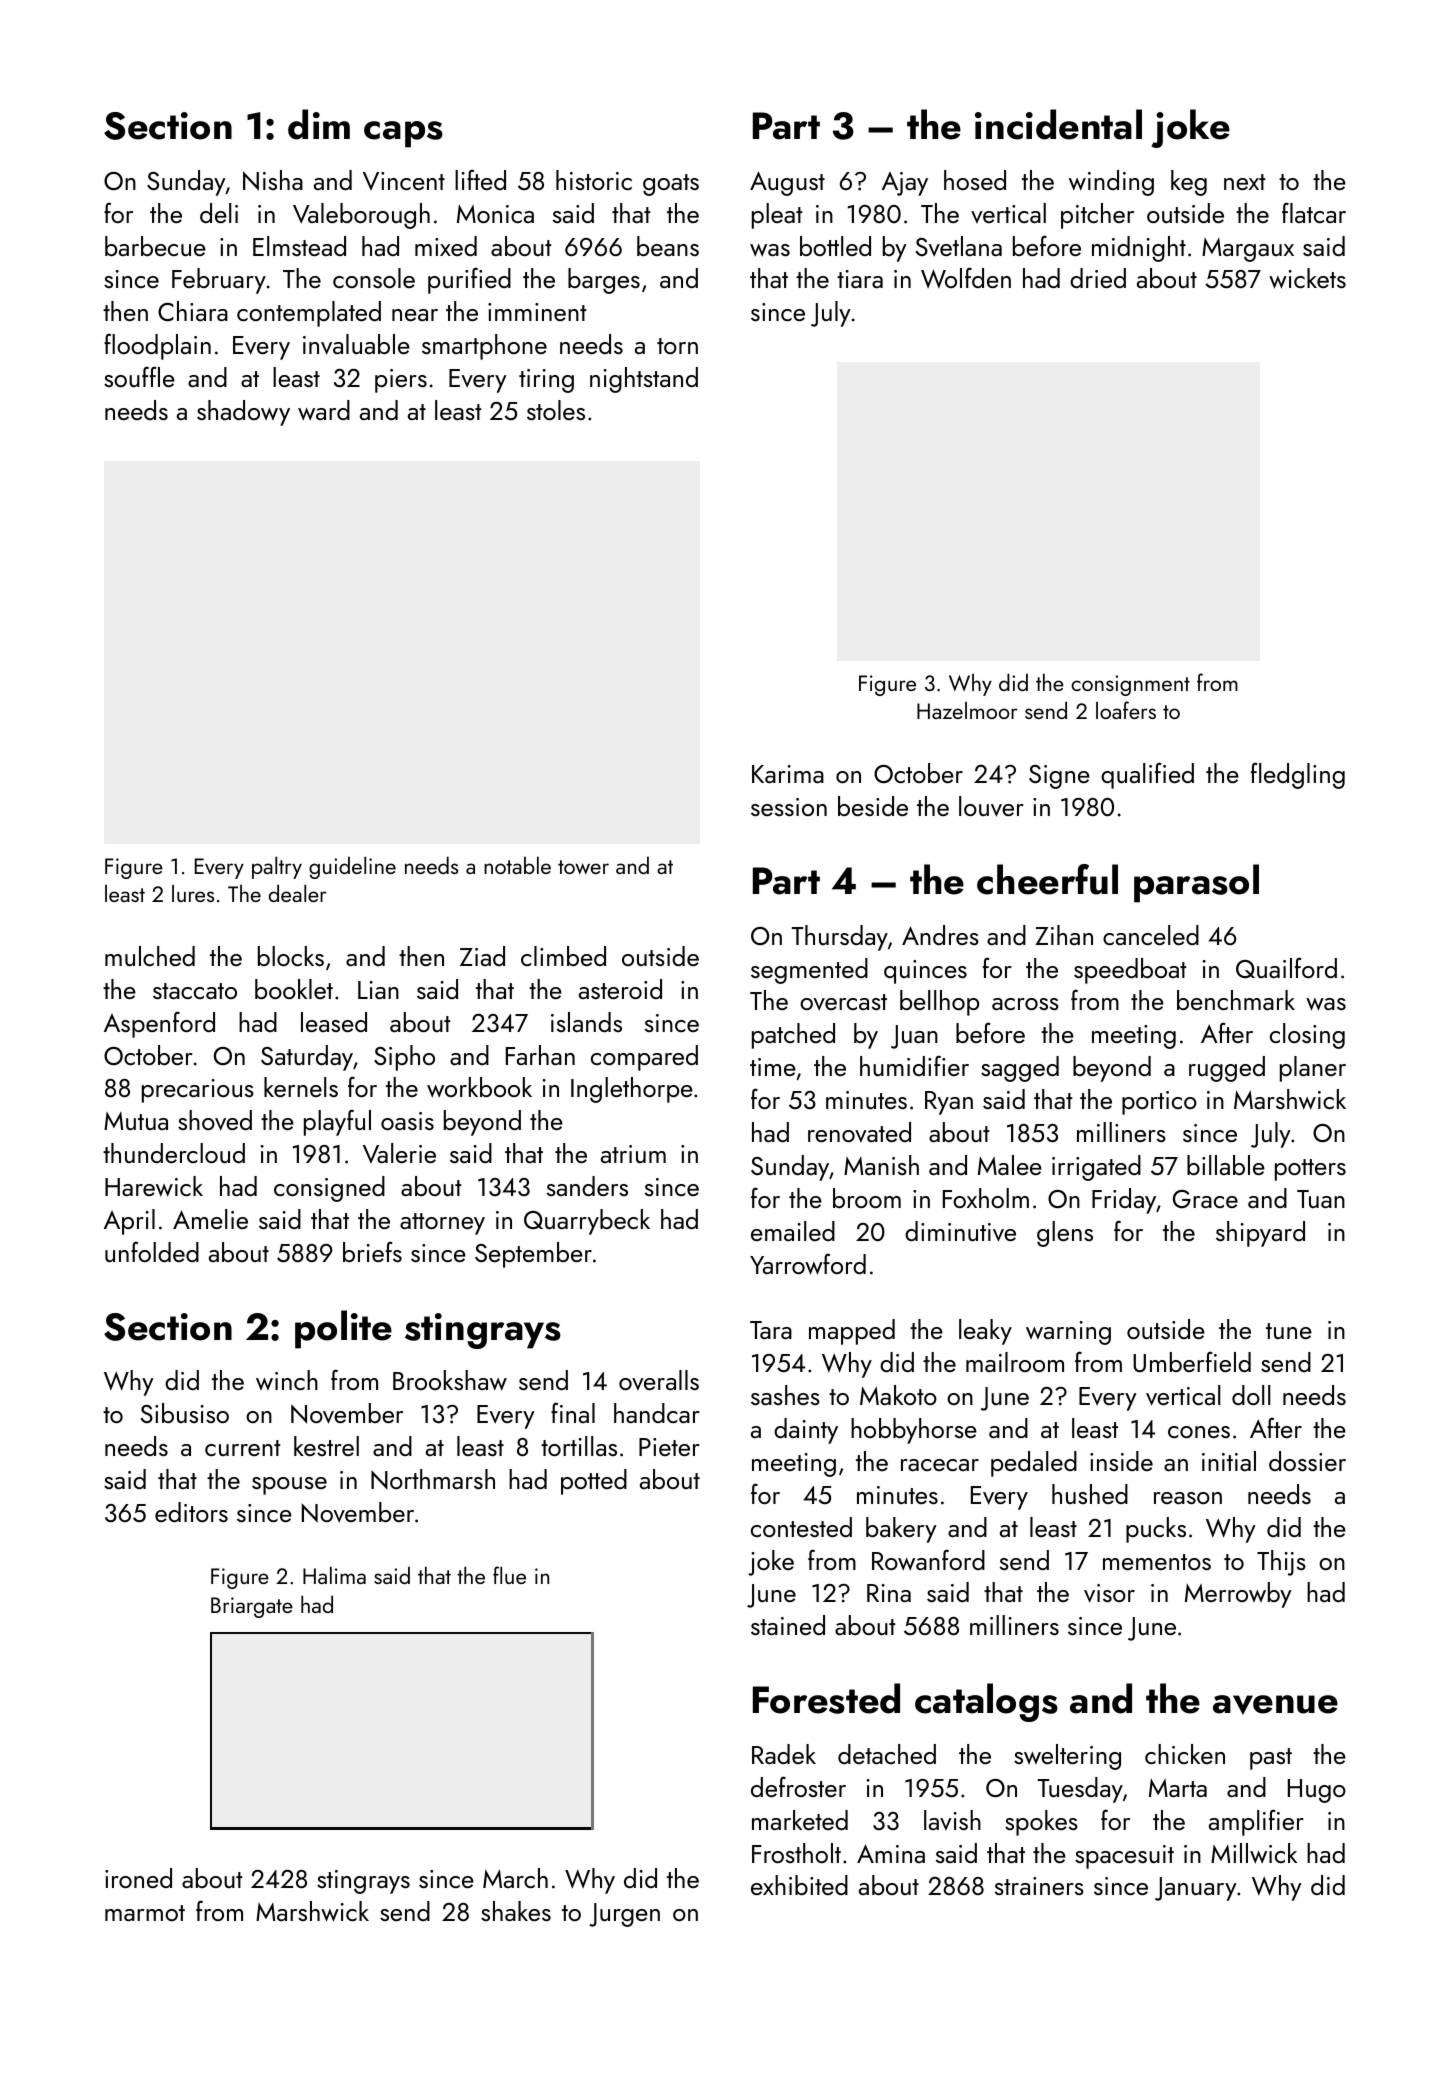 The height and width of the screenshot is (2100, 1450). I want to click on caps, so click(403, 134).
